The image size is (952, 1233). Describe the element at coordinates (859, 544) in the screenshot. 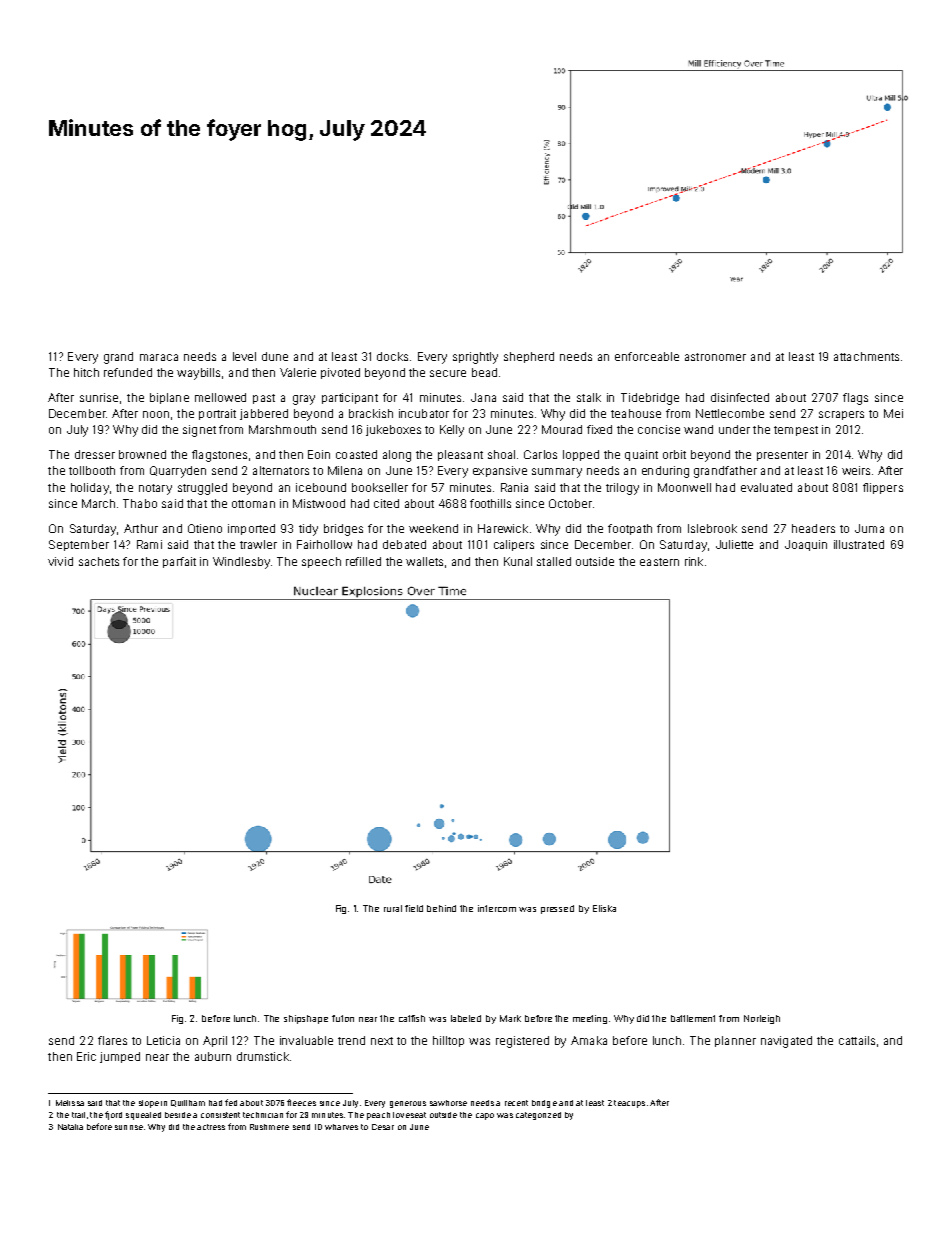

I see `illustrated` at that location.
